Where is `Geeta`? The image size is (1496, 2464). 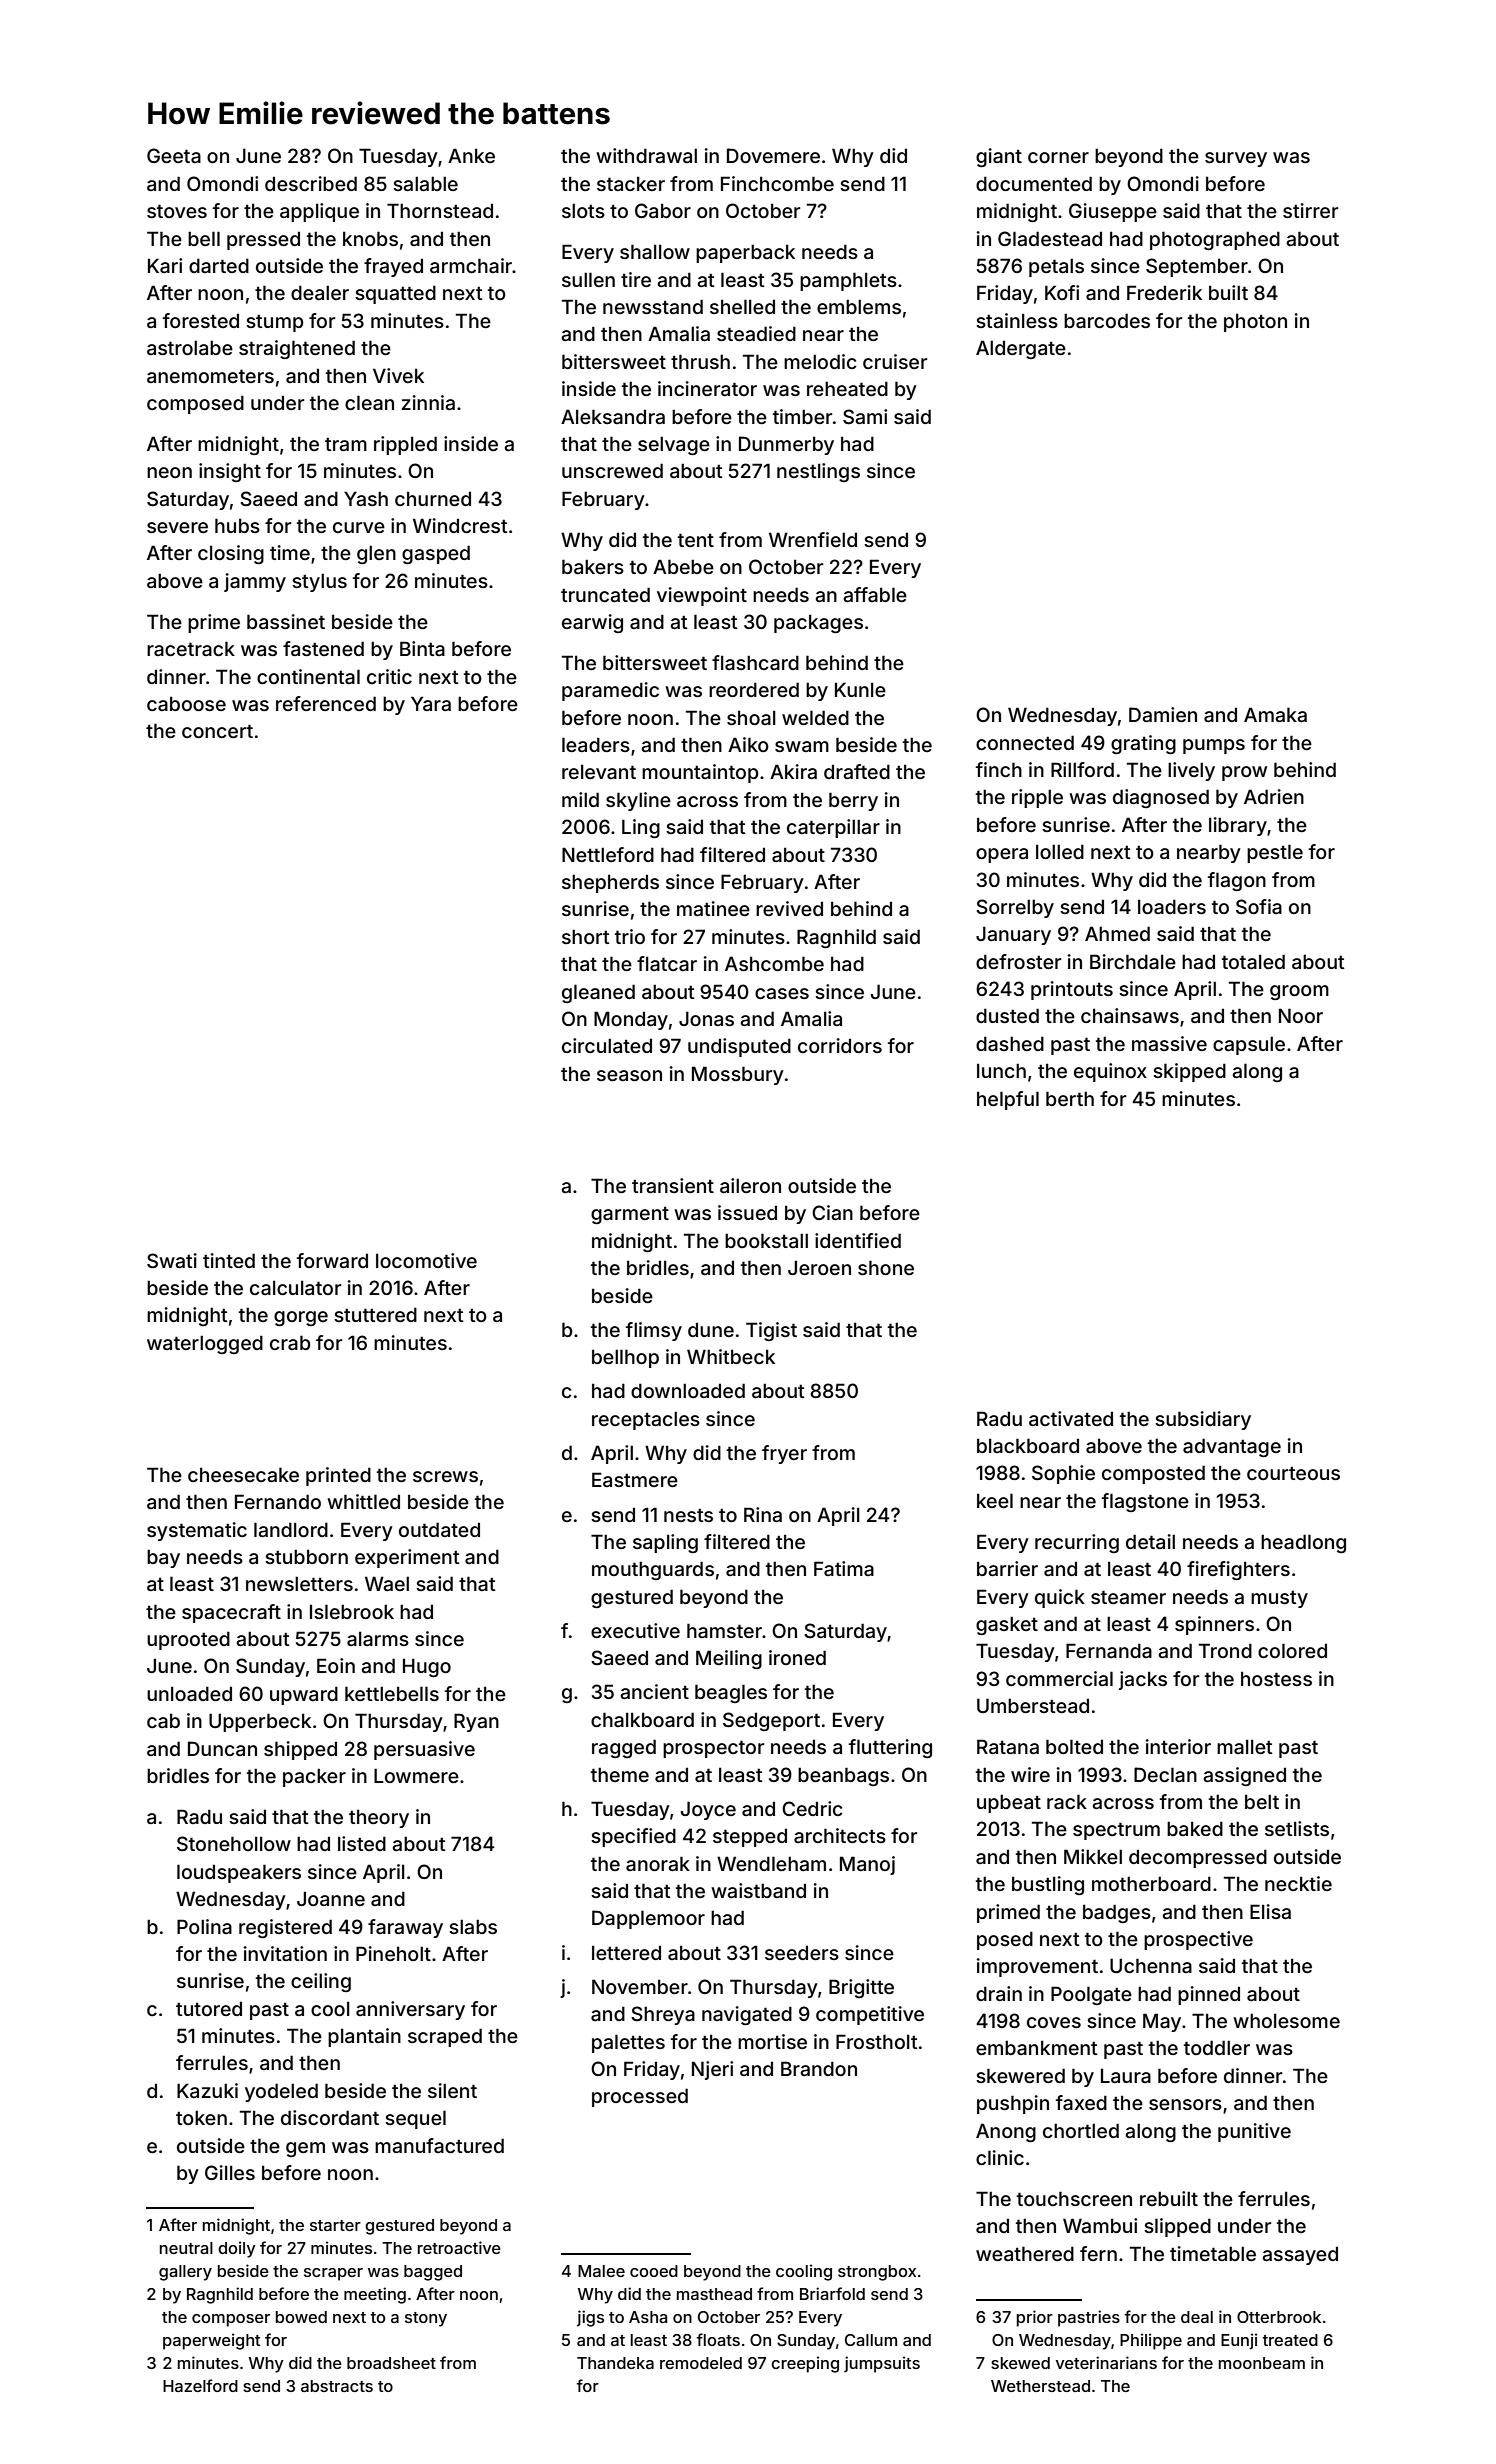 Geeta is located at coordinates (174, 155).
